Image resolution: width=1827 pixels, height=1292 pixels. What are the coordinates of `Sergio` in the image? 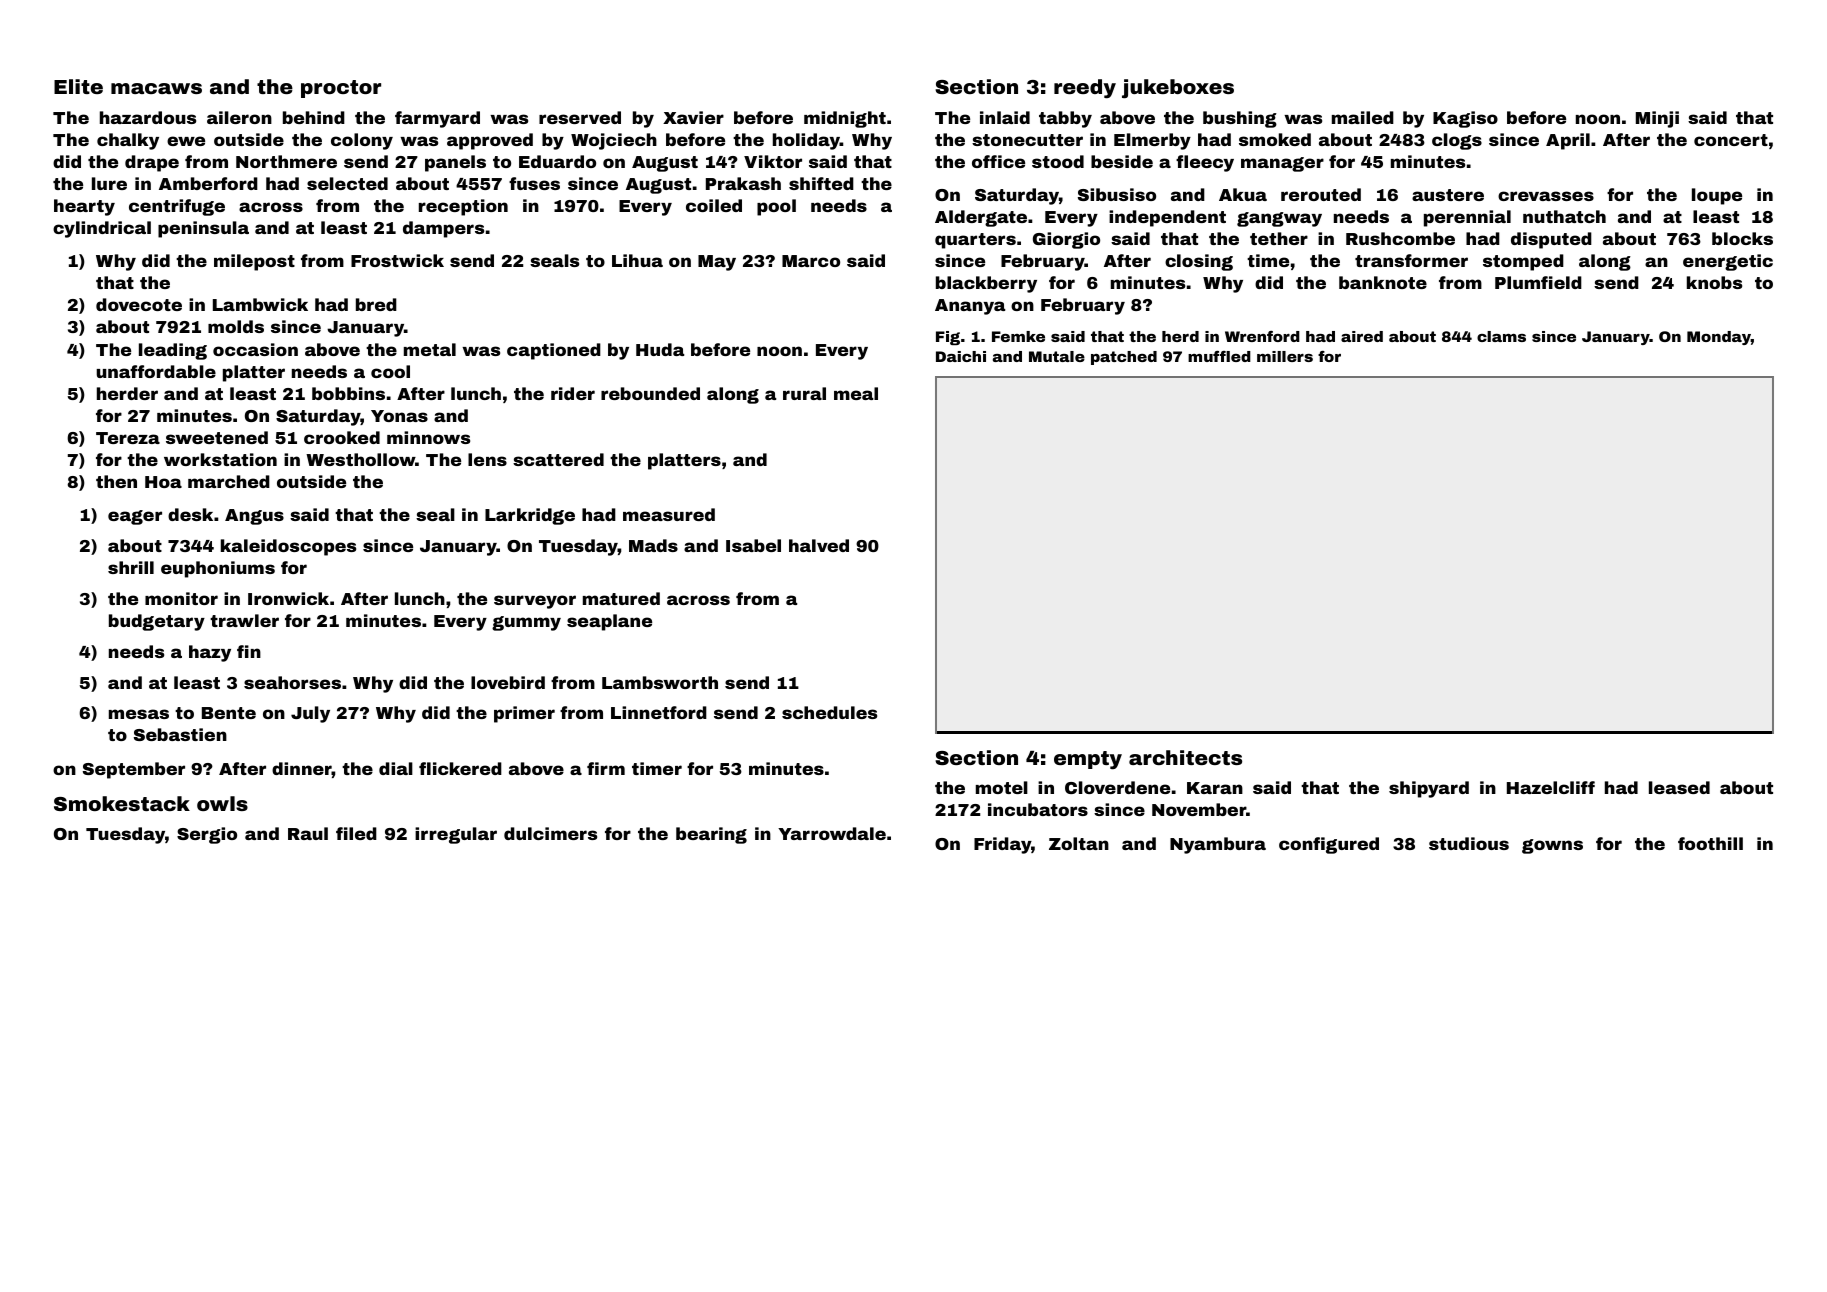 It's located at (207, 835).
